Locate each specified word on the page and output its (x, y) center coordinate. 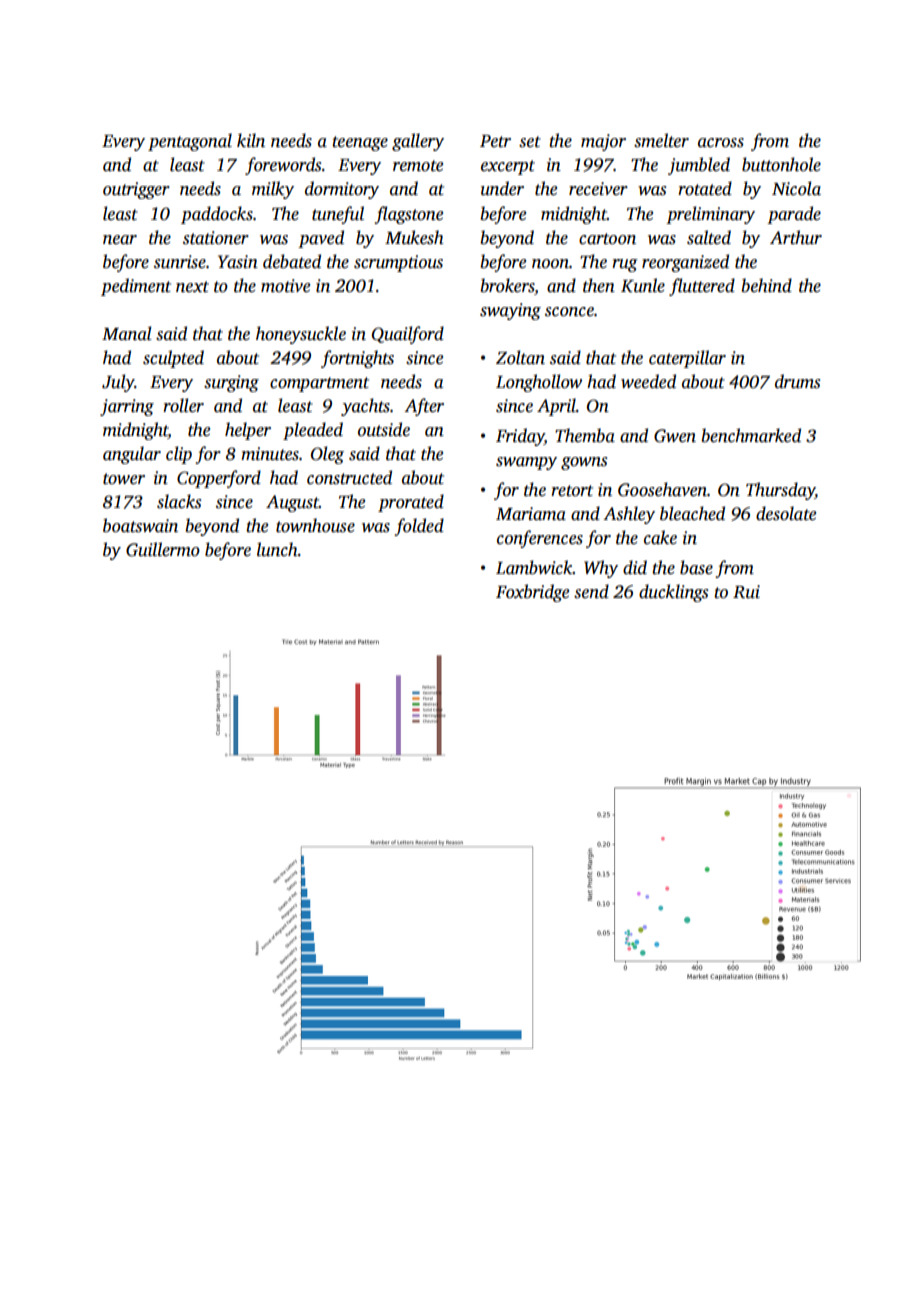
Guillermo (163, 549)
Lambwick (534, 567)
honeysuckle (301, 335)
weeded (648, 381)
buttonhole (781, 164)
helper (248, 431)
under (502, 188)
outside (384, 429)
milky (273, 190)
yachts (365, 407)
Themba (585, 435)
